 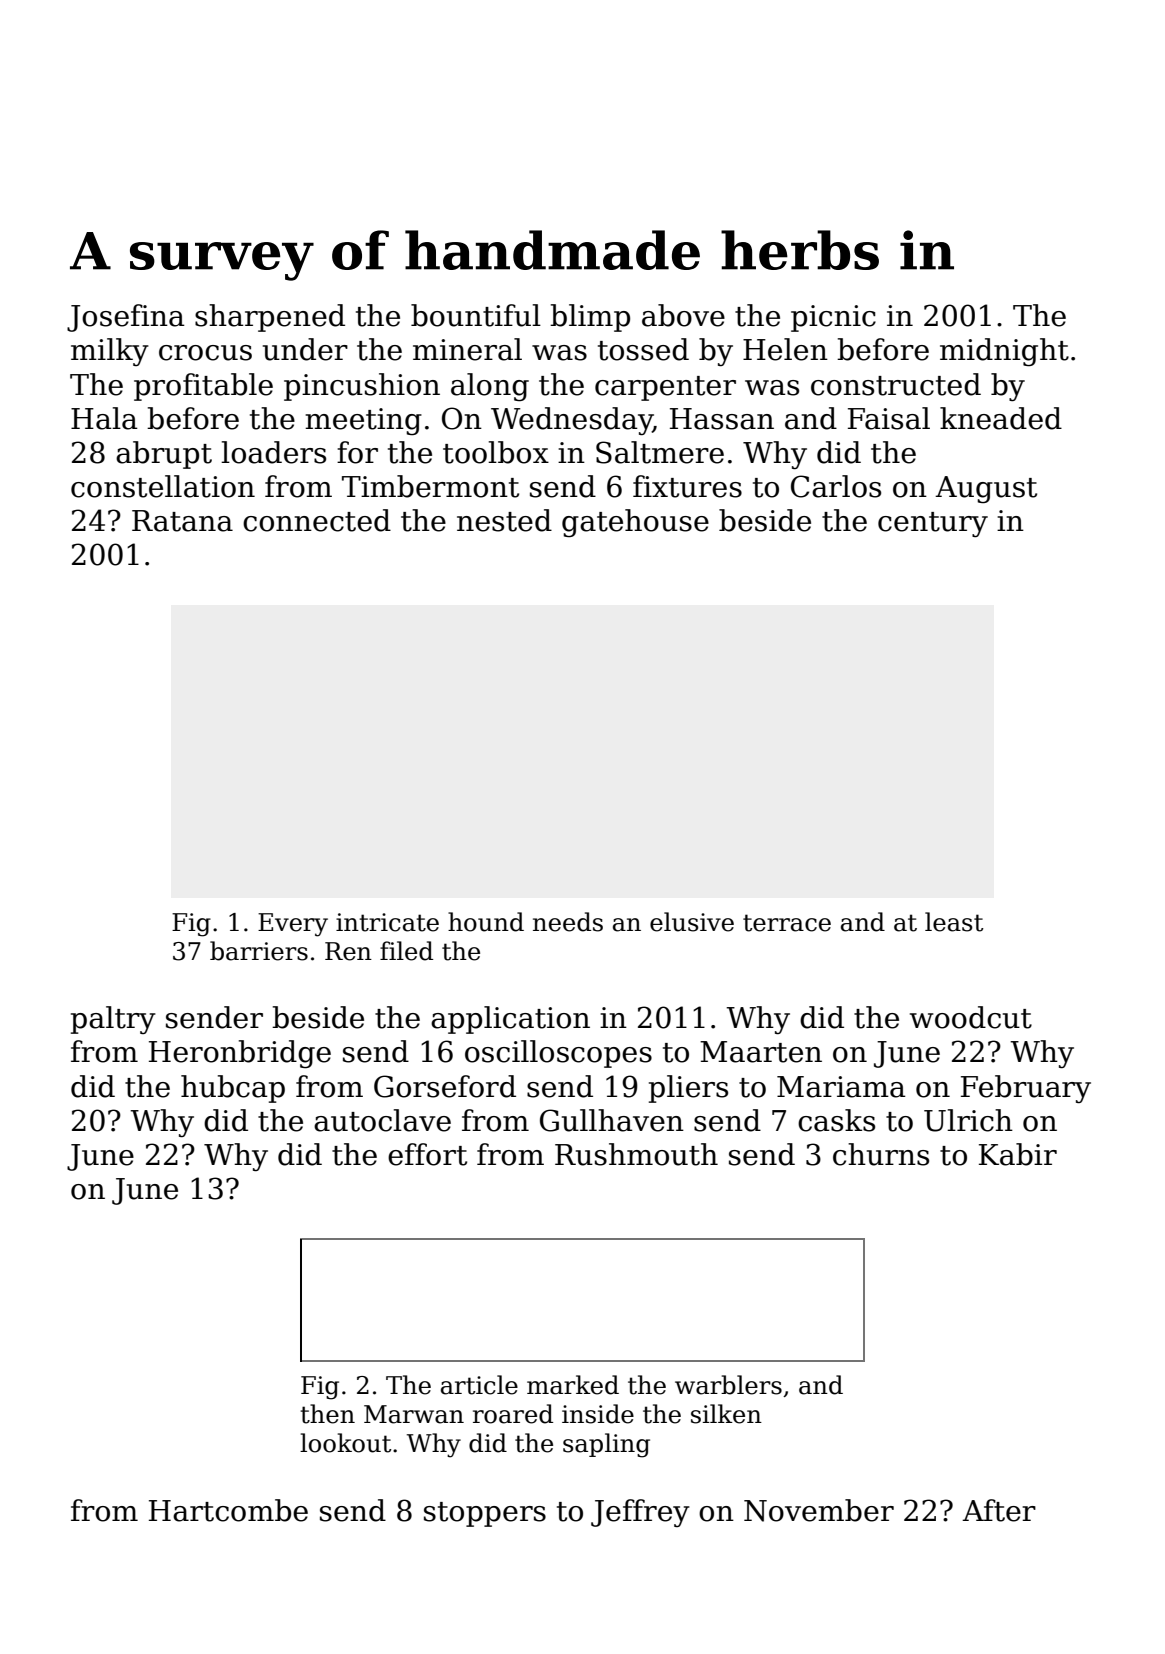 I want to click on gatehouse, so click(x=635, y=523).
